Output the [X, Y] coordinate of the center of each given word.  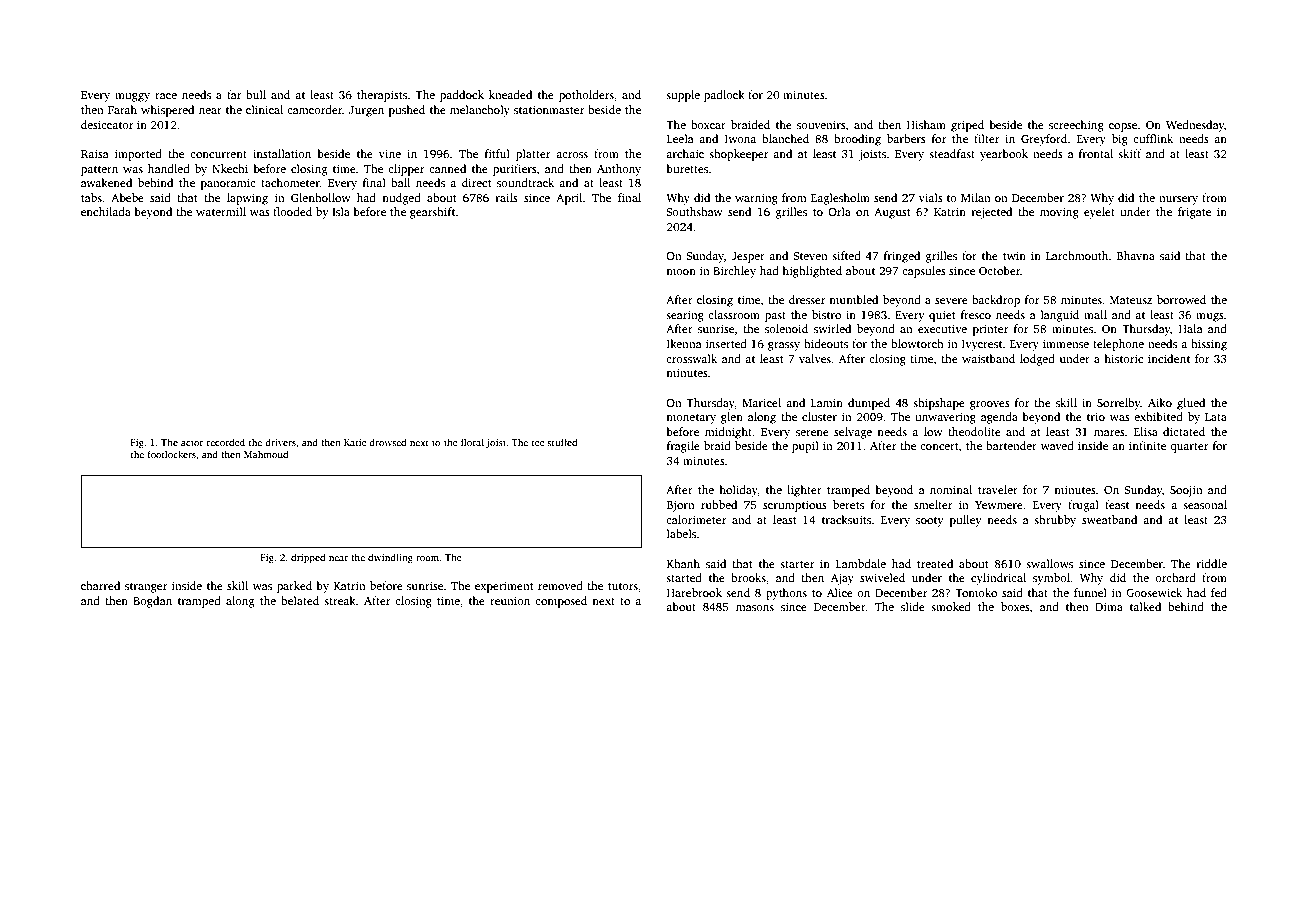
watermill [221, 211]
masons [755, 608]
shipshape [939, 404]
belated [300, 600]
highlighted [812, 272]
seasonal [1205, 504]
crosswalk [691, 358]
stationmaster [549, 109]
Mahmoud [266, 454]
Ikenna [684, 343]
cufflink [1153, 138]
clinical [264, 109]
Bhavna [1136, 255]
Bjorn [681, 506]
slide [913, 606]
